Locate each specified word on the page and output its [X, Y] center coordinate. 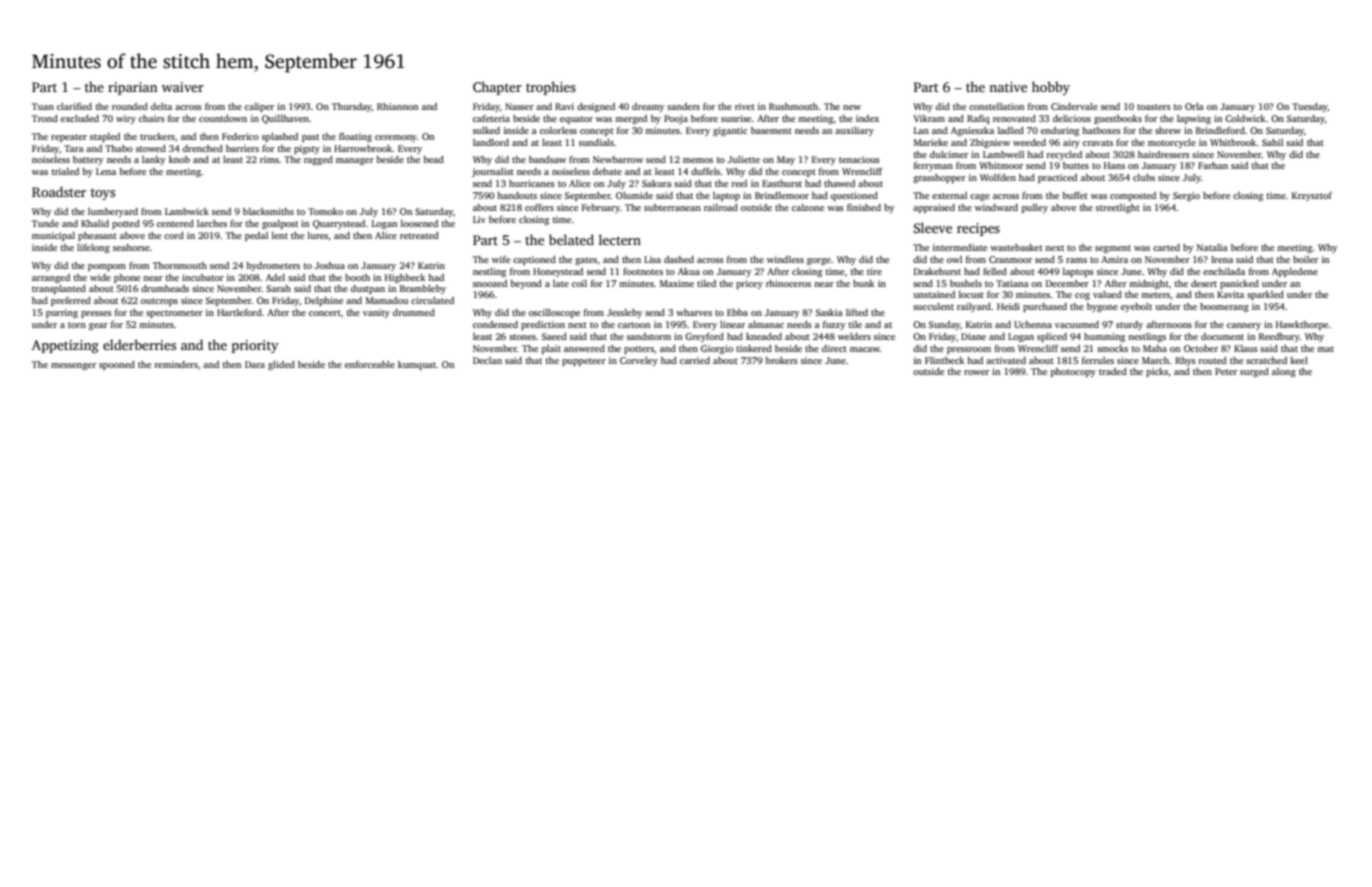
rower [976, 372]
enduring [1060, 131]
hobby [1051, 88]
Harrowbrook [363, 148]
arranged [51, 278]
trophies [551, 88]
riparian [133, 88]
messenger [73, 366]
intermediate [960, 247]
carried [695, 360]
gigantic [730, 131]
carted [1166, 247]
